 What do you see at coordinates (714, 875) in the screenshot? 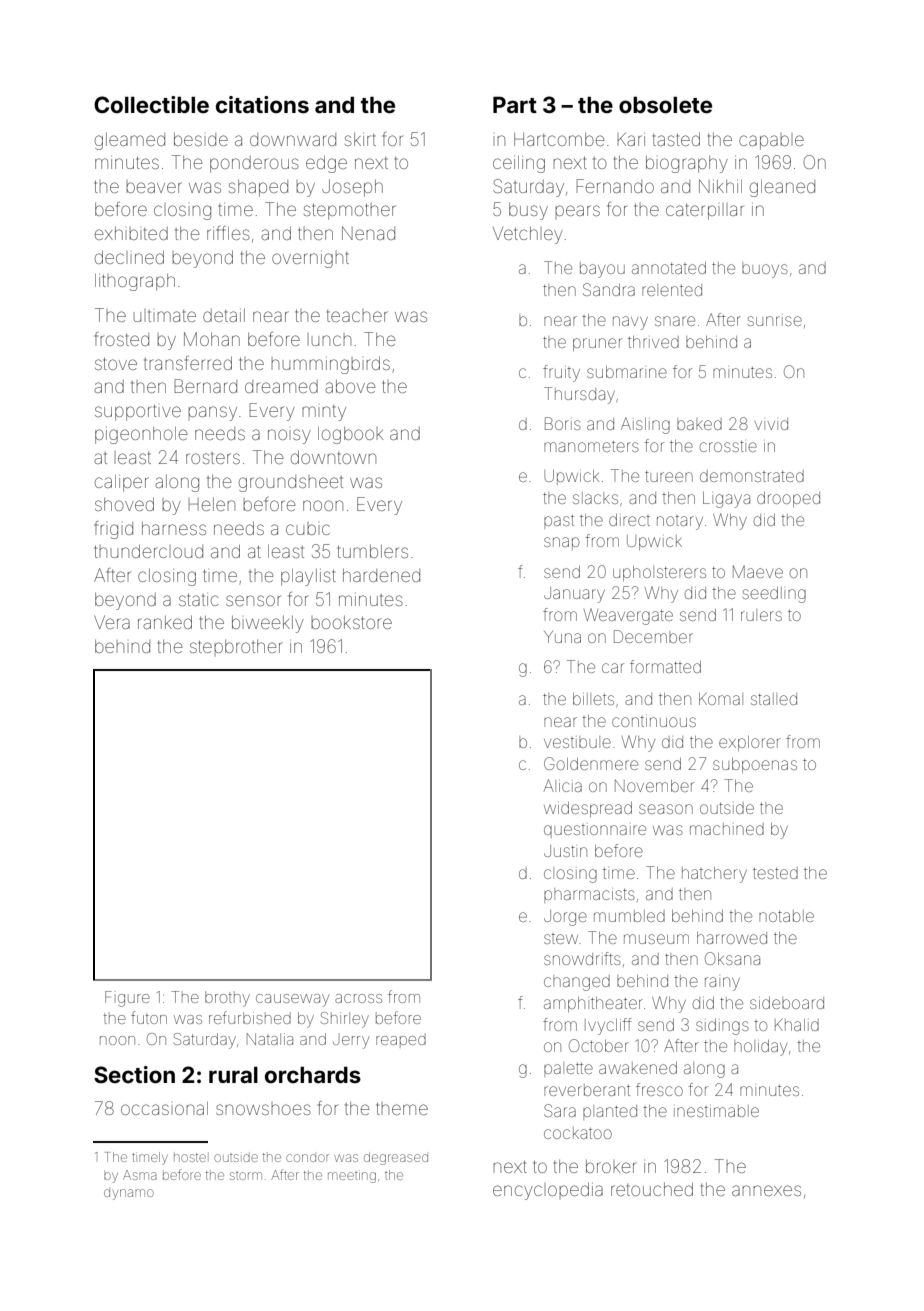
I see `hatchery` at bounding box center [714, 875].
